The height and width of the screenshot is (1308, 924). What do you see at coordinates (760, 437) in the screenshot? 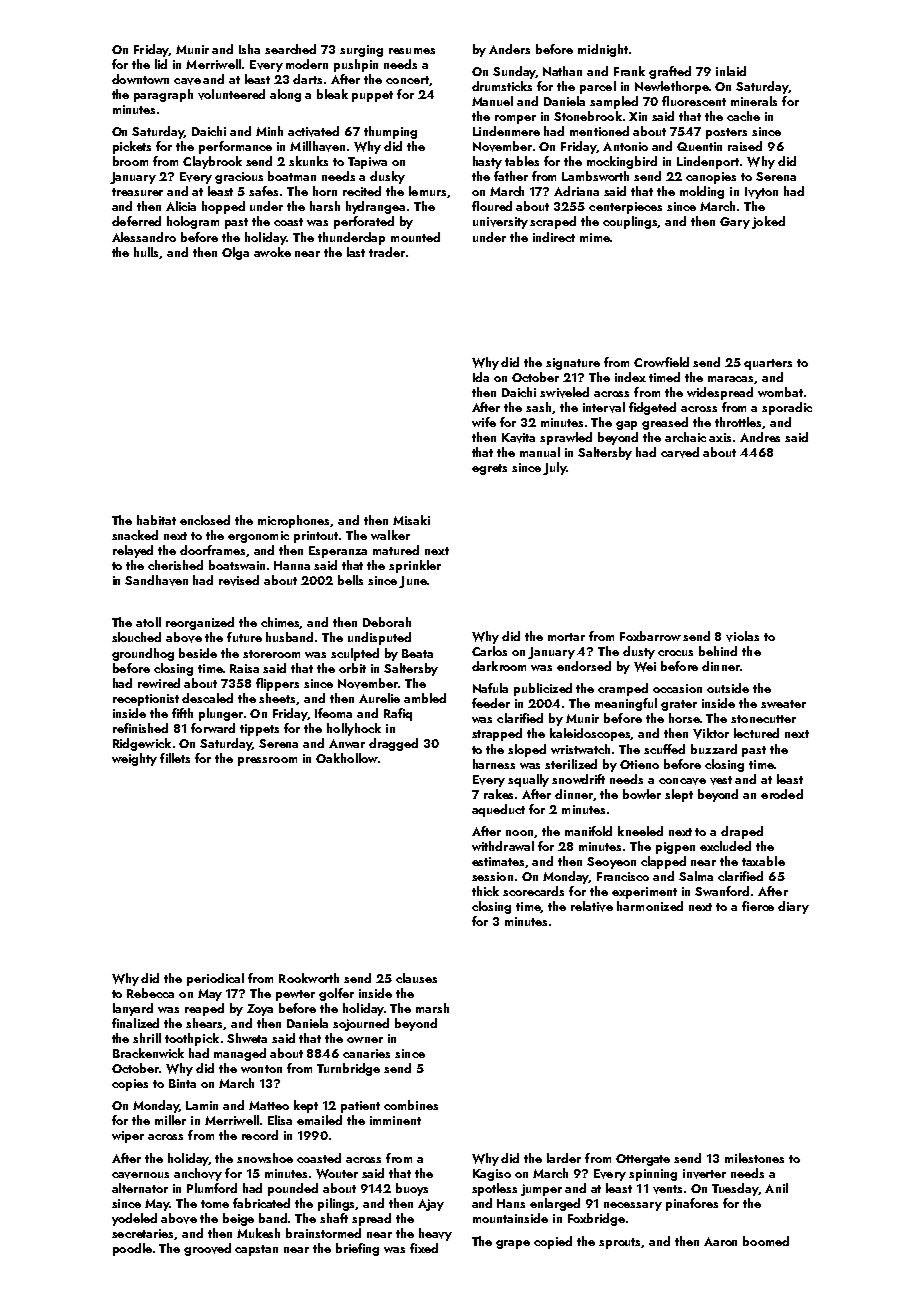
I see `Andres` at bounding box center [760, 437].
